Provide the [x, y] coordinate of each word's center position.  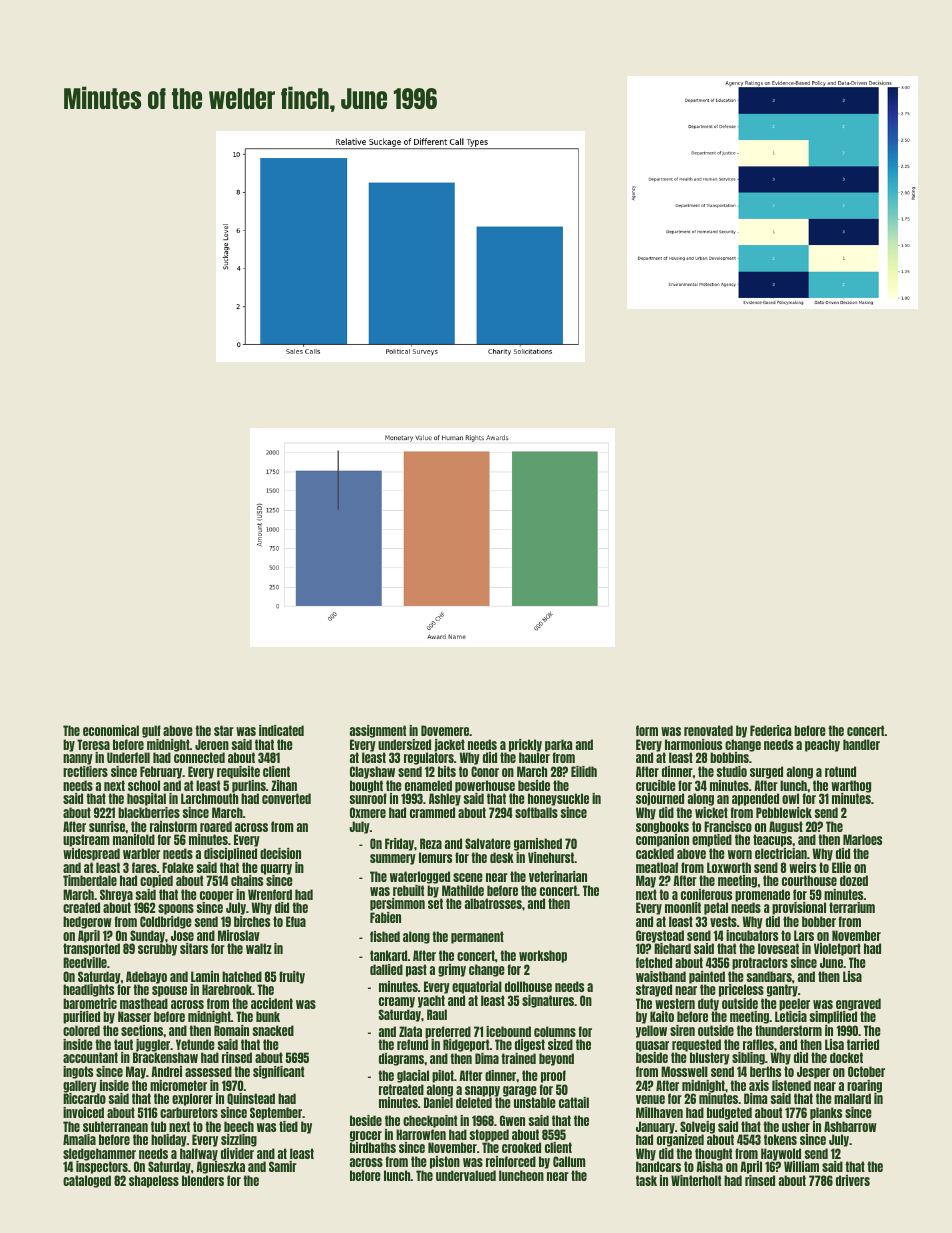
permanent [477, 937]
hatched [242, 976]
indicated [281, 730]
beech [239, 1126]
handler [861, 744]
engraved [858, 1004]
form [647, 730]
